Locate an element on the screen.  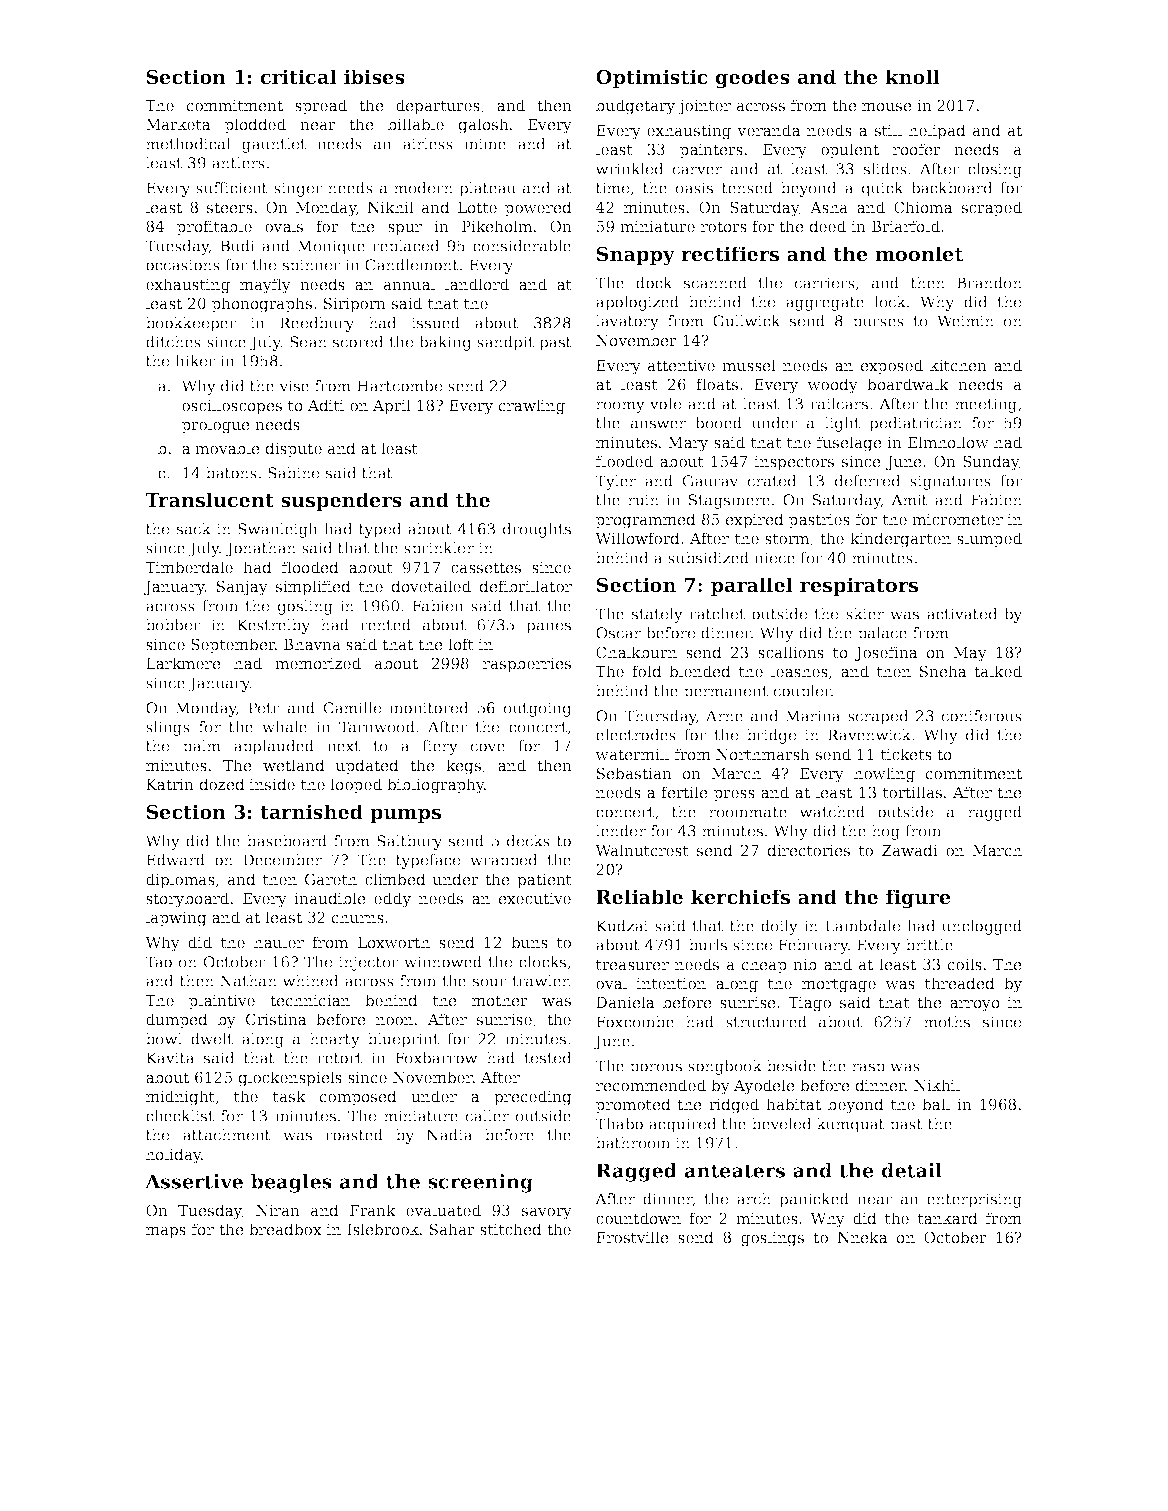
wrapped is located at coordinates (504, 861).
